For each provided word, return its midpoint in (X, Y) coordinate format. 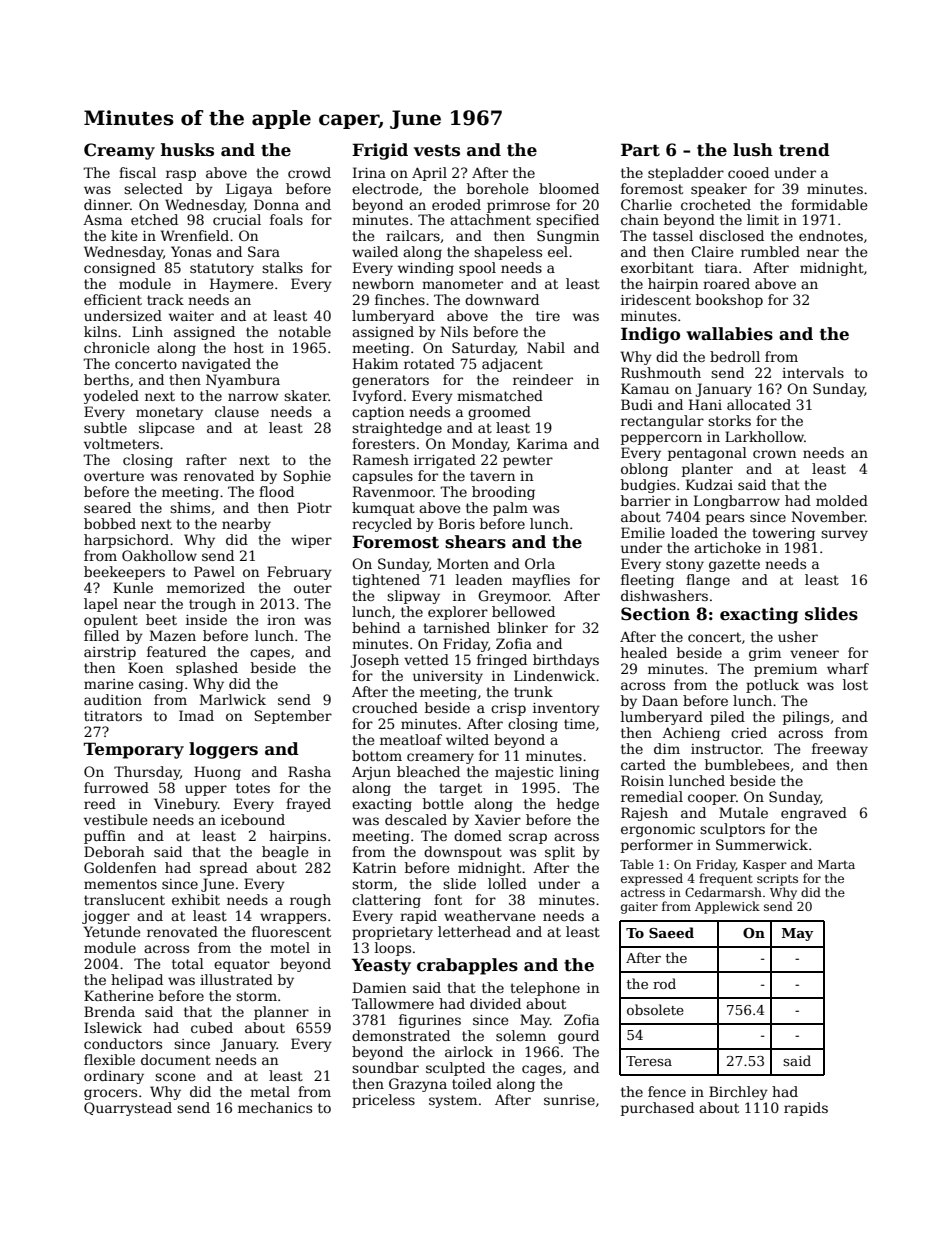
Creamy (119, 151)
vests (437, 151)
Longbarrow (737, 502)
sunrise (569, 1100)
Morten (463, 563)
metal (270, 1091)
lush (753, 150)
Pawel (214, 571)
